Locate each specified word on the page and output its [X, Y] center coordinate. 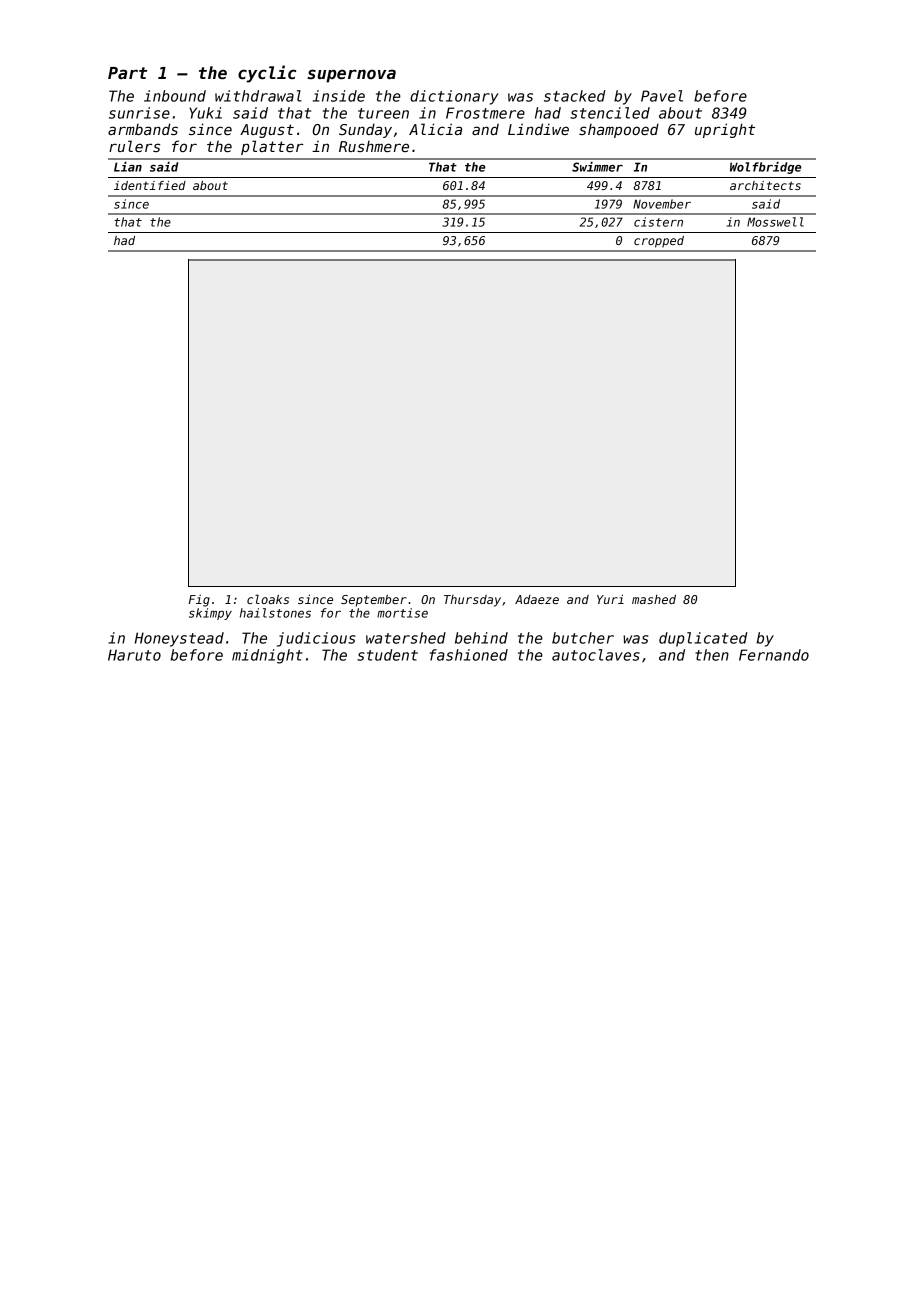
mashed [654, 599]
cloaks [268, 599]
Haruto [134, 655]
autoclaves [596, 655]
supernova [351, 76]
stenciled [610, 113]
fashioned [469, 655]
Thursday [472, 601]
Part [127, 73]
